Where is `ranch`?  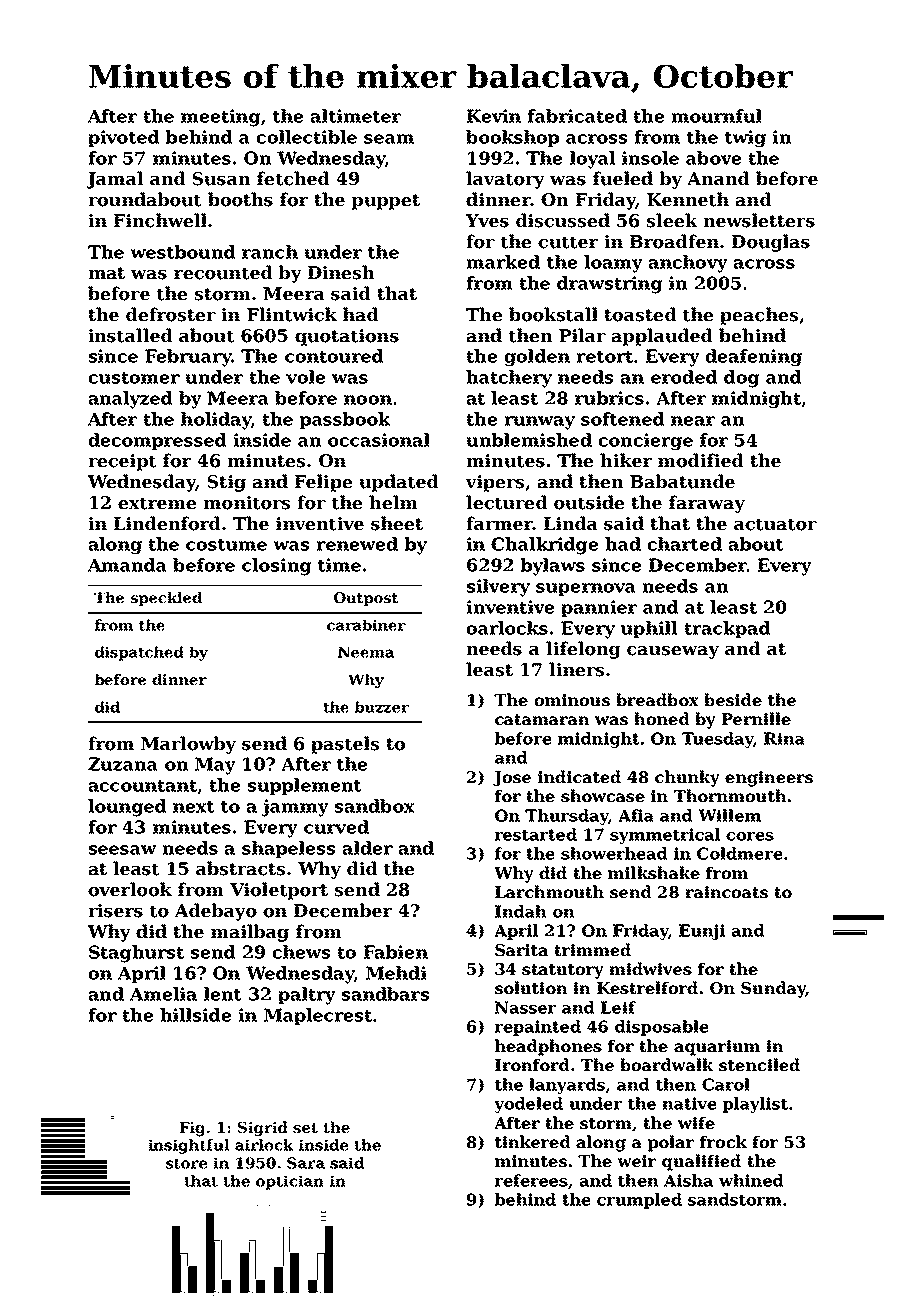 ranch is located at coordinates (270, 252).
